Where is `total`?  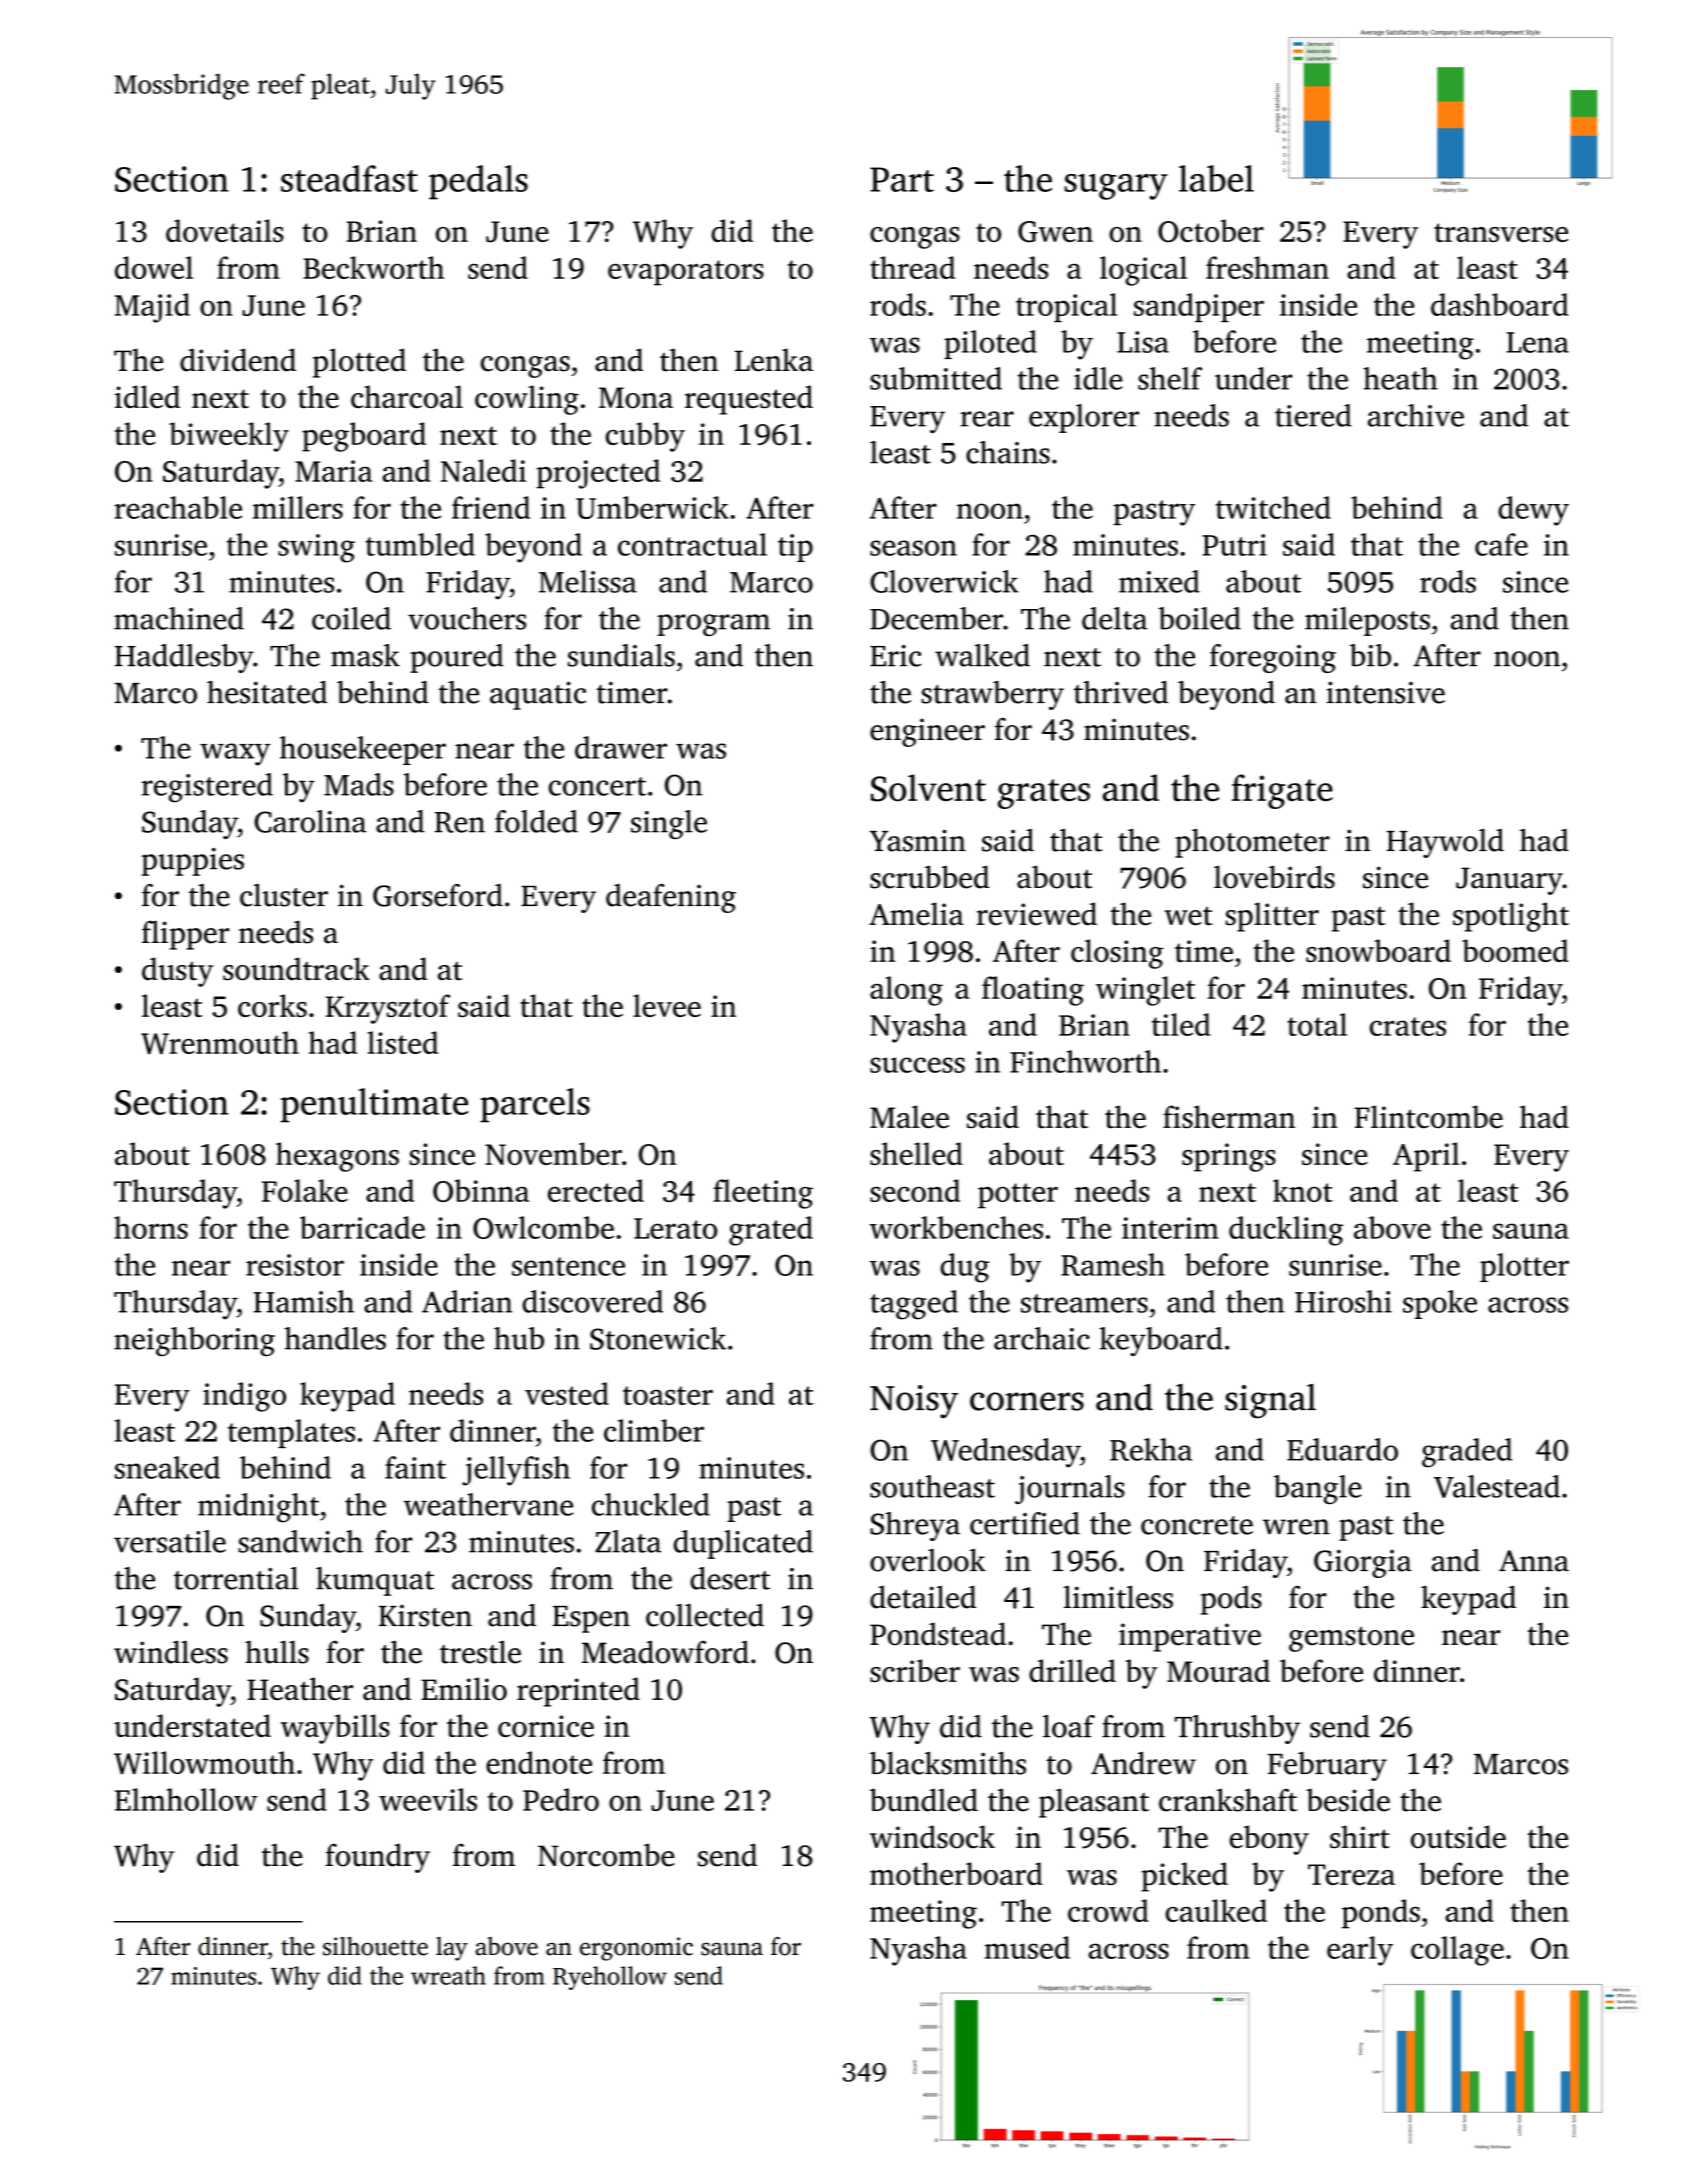 total is located at coordinates (1317, 1024).
